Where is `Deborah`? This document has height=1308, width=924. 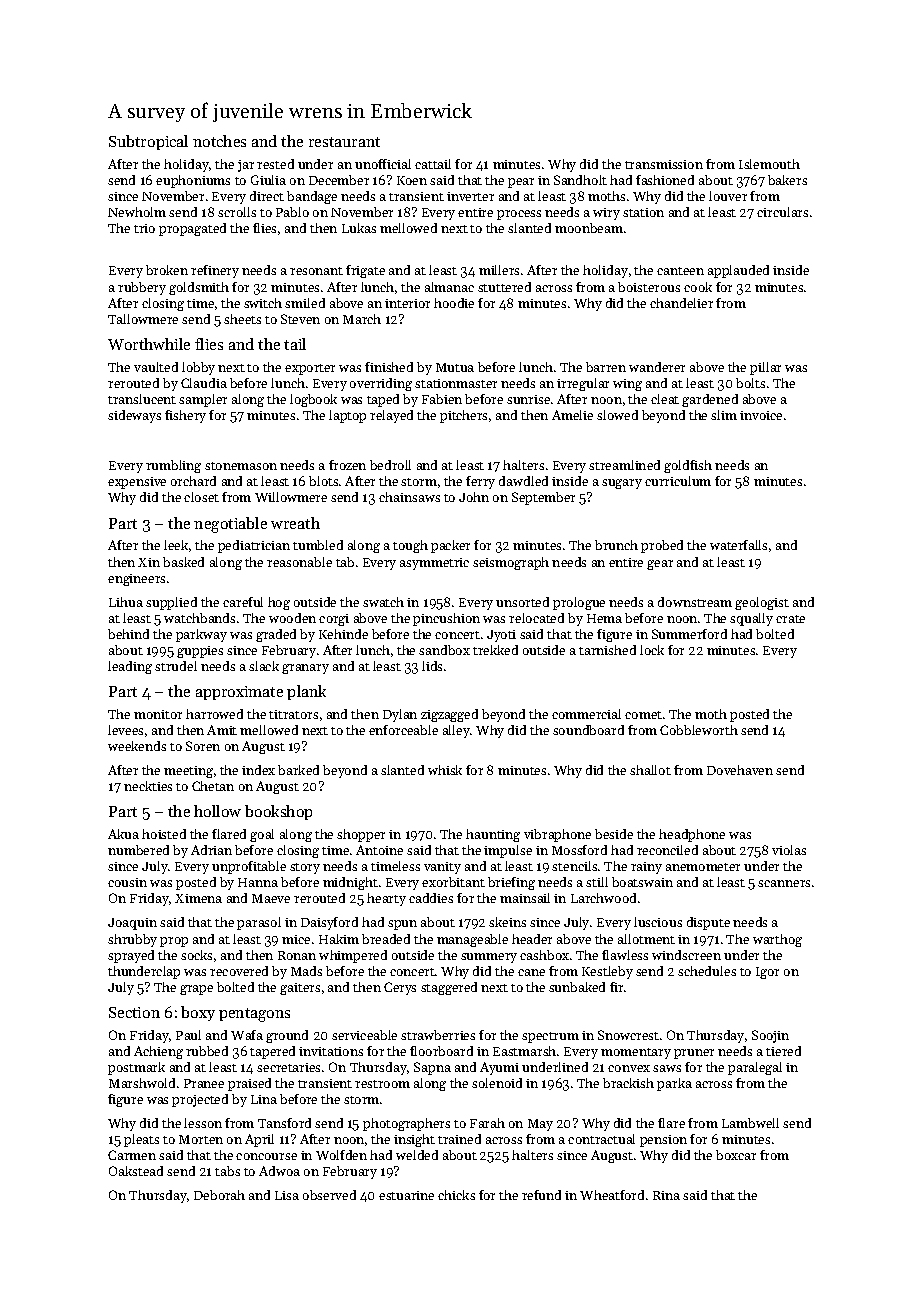
Deborah is located at coordinates (219, 1195).
